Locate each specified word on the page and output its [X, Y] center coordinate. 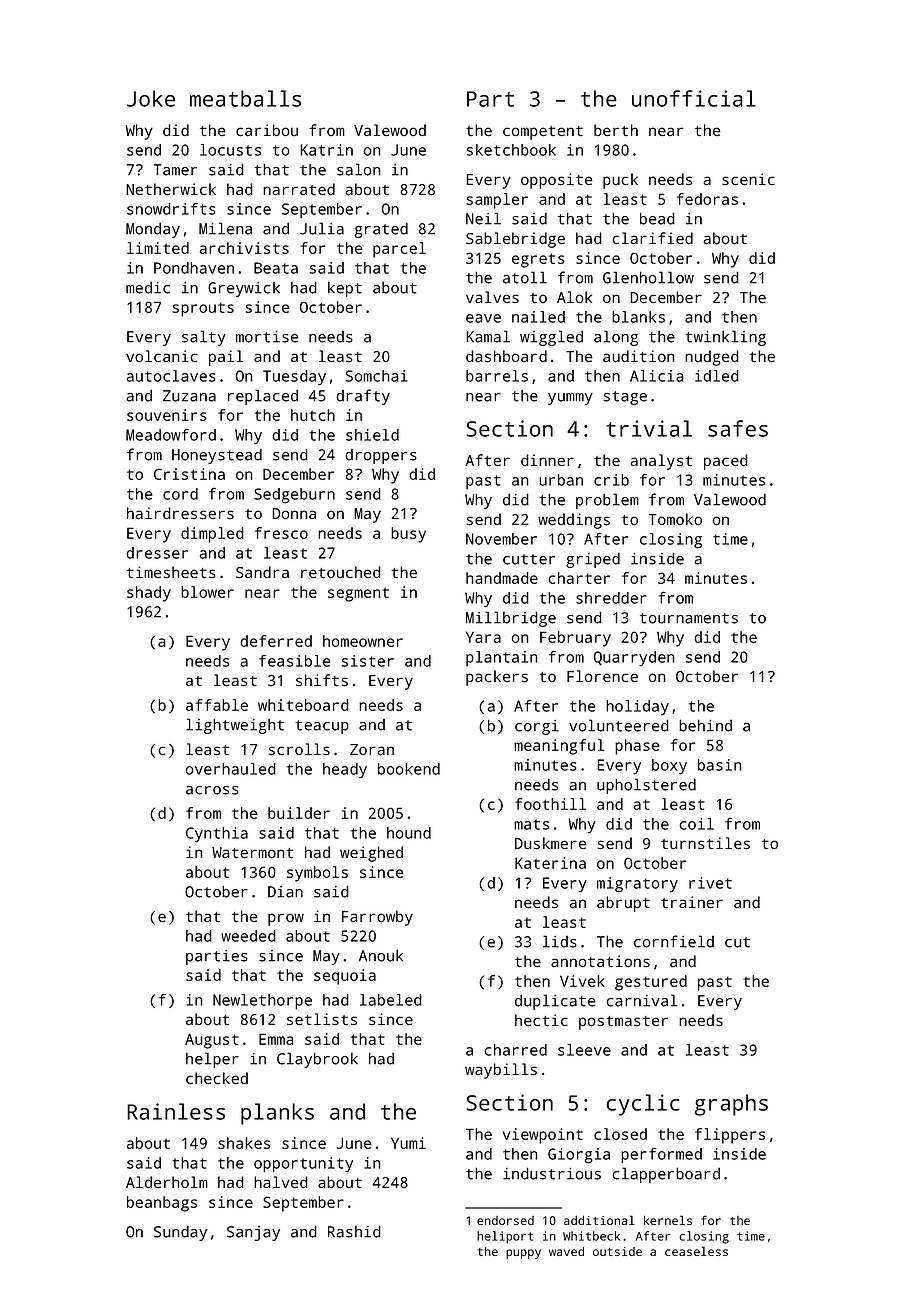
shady [149, 594]
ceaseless [696, 1251]
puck [620, 181]
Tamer [175, 170]
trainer [692, 902]
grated [381, 230]
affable [217, 705]
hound [409, 833]
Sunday [180, 1233]
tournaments [689, 618]
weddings [574, 521]
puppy [523, 1254]
